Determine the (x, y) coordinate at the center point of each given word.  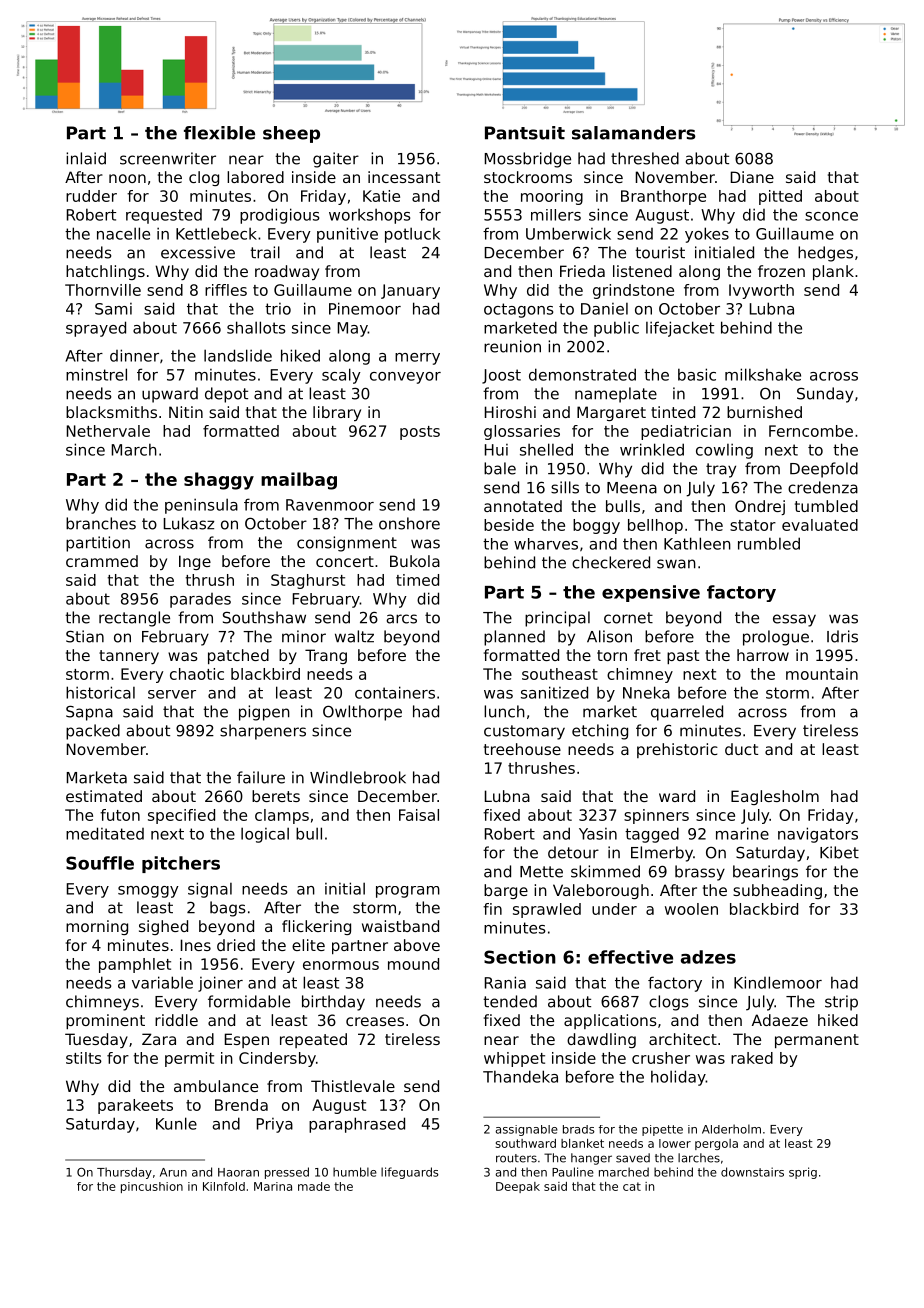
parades (200, 600)
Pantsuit (525, 133)
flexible (219, 133)
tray (721, 470)
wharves (546, 544)
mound (413, 964)
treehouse (522, 749)
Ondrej (760, 507)
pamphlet (135, 965)
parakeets (135, 1106)
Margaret (611, 413)
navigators (818, 835)
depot (226, 395)
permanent (817, 1041)
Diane (752, 177)
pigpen (264, 713)
